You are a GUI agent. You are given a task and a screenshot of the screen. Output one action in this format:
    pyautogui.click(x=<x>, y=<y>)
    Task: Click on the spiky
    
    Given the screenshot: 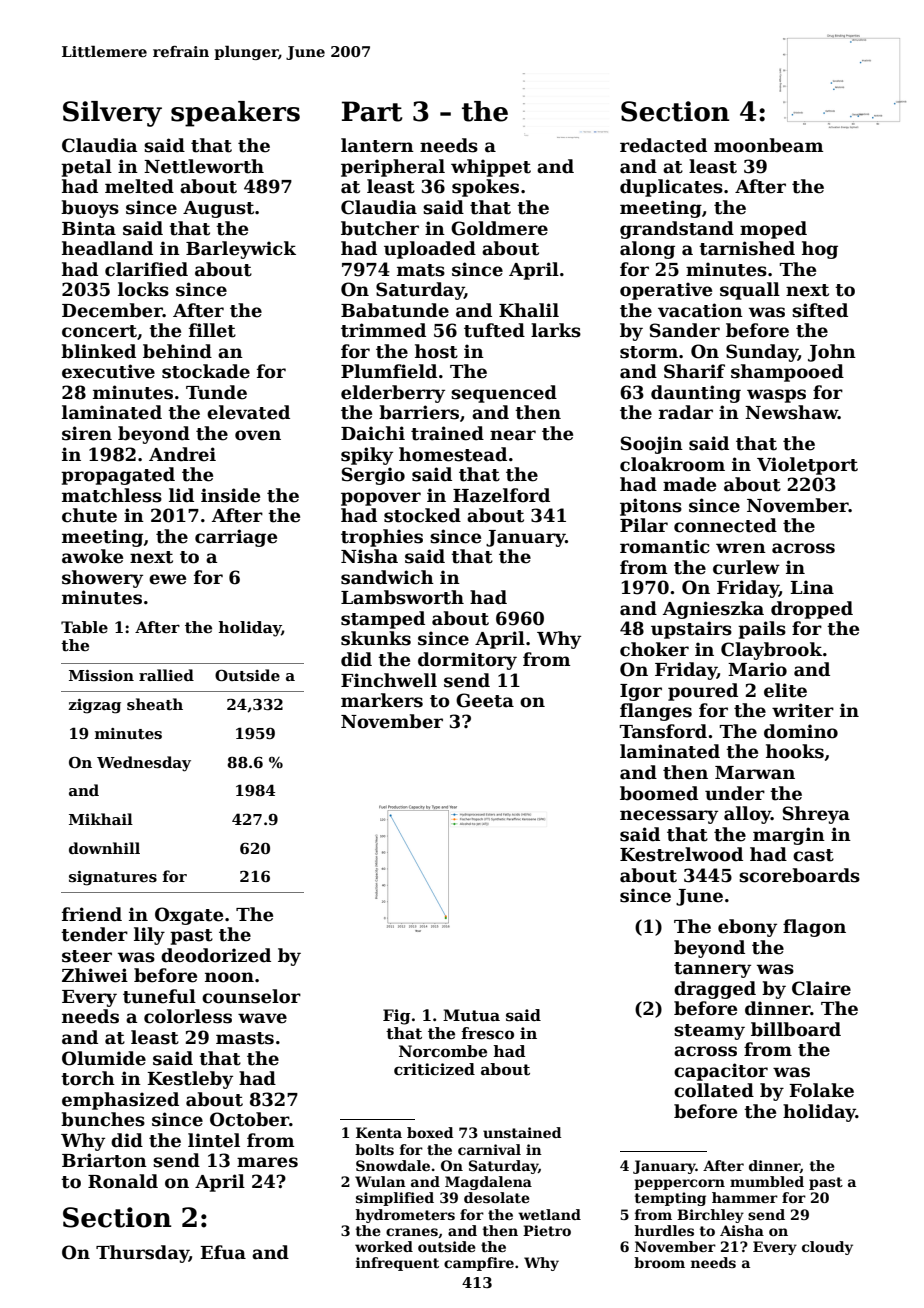 What is the action you would take?
    pyautogui.click(x=367, y=456)
